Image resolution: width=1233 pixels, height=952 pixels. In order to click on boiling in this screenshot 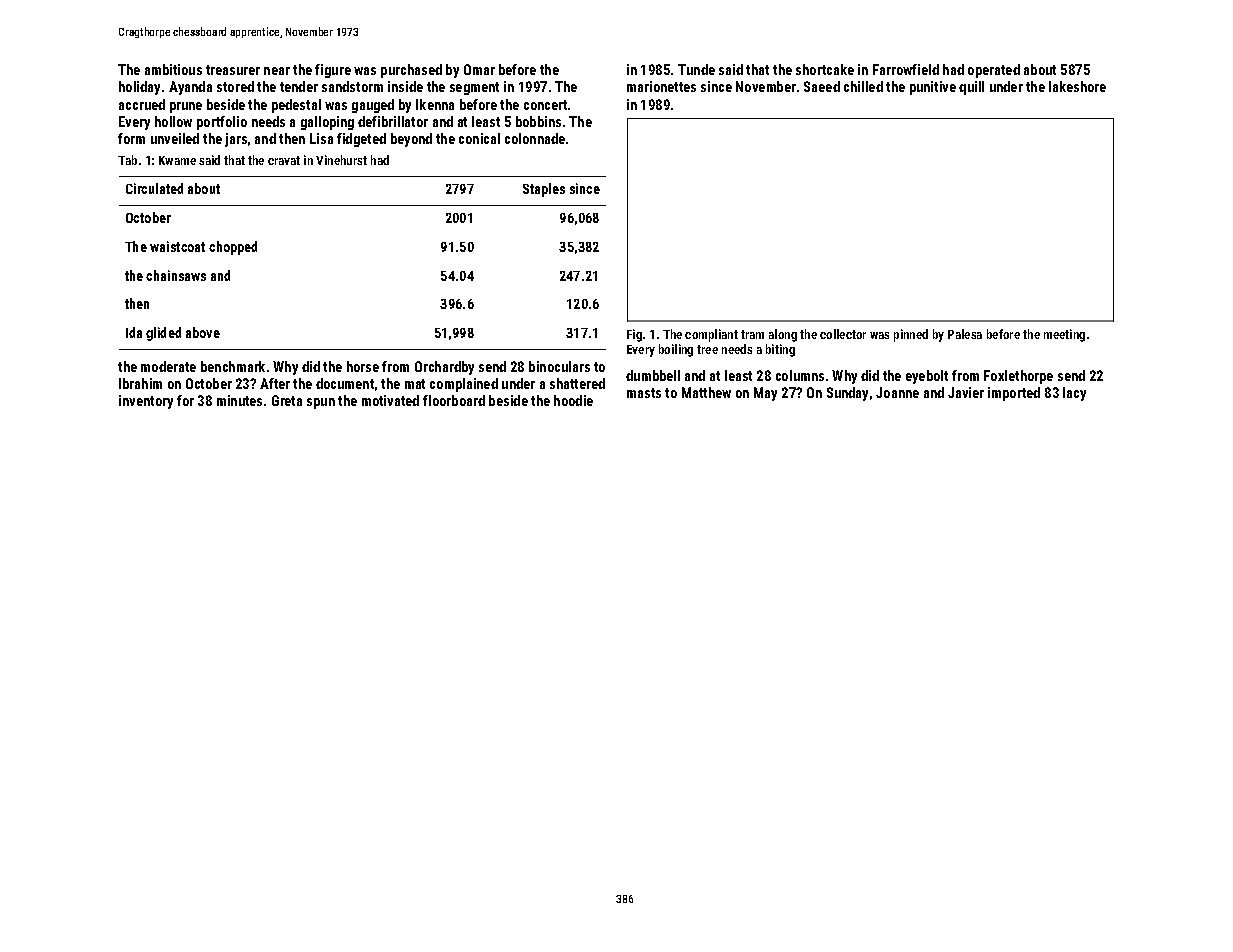, I will do `click(676, 350)`.
